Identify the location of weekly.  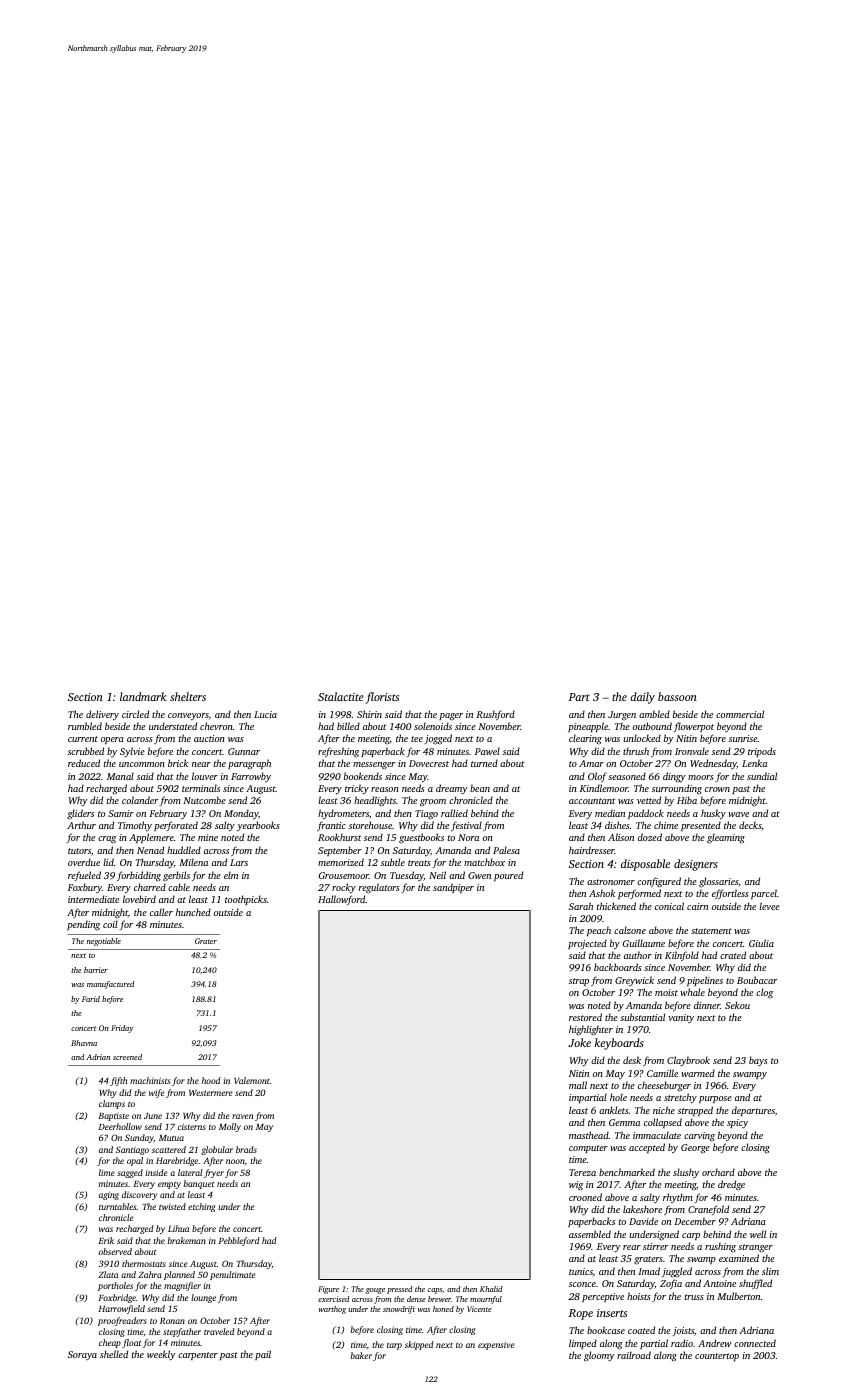
(161, 1355).
